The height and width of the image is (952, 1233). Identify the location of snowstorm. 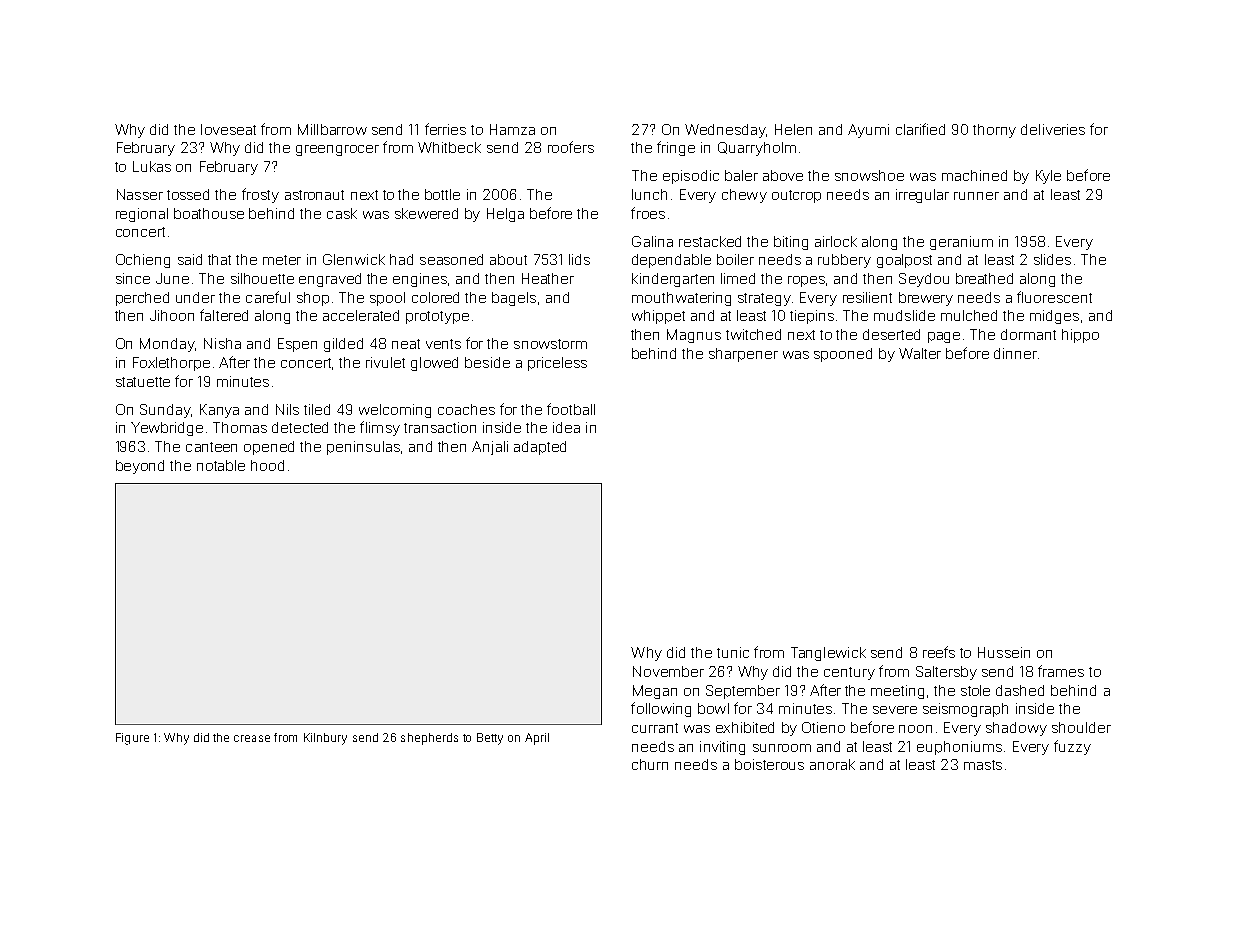
(550, 344).
